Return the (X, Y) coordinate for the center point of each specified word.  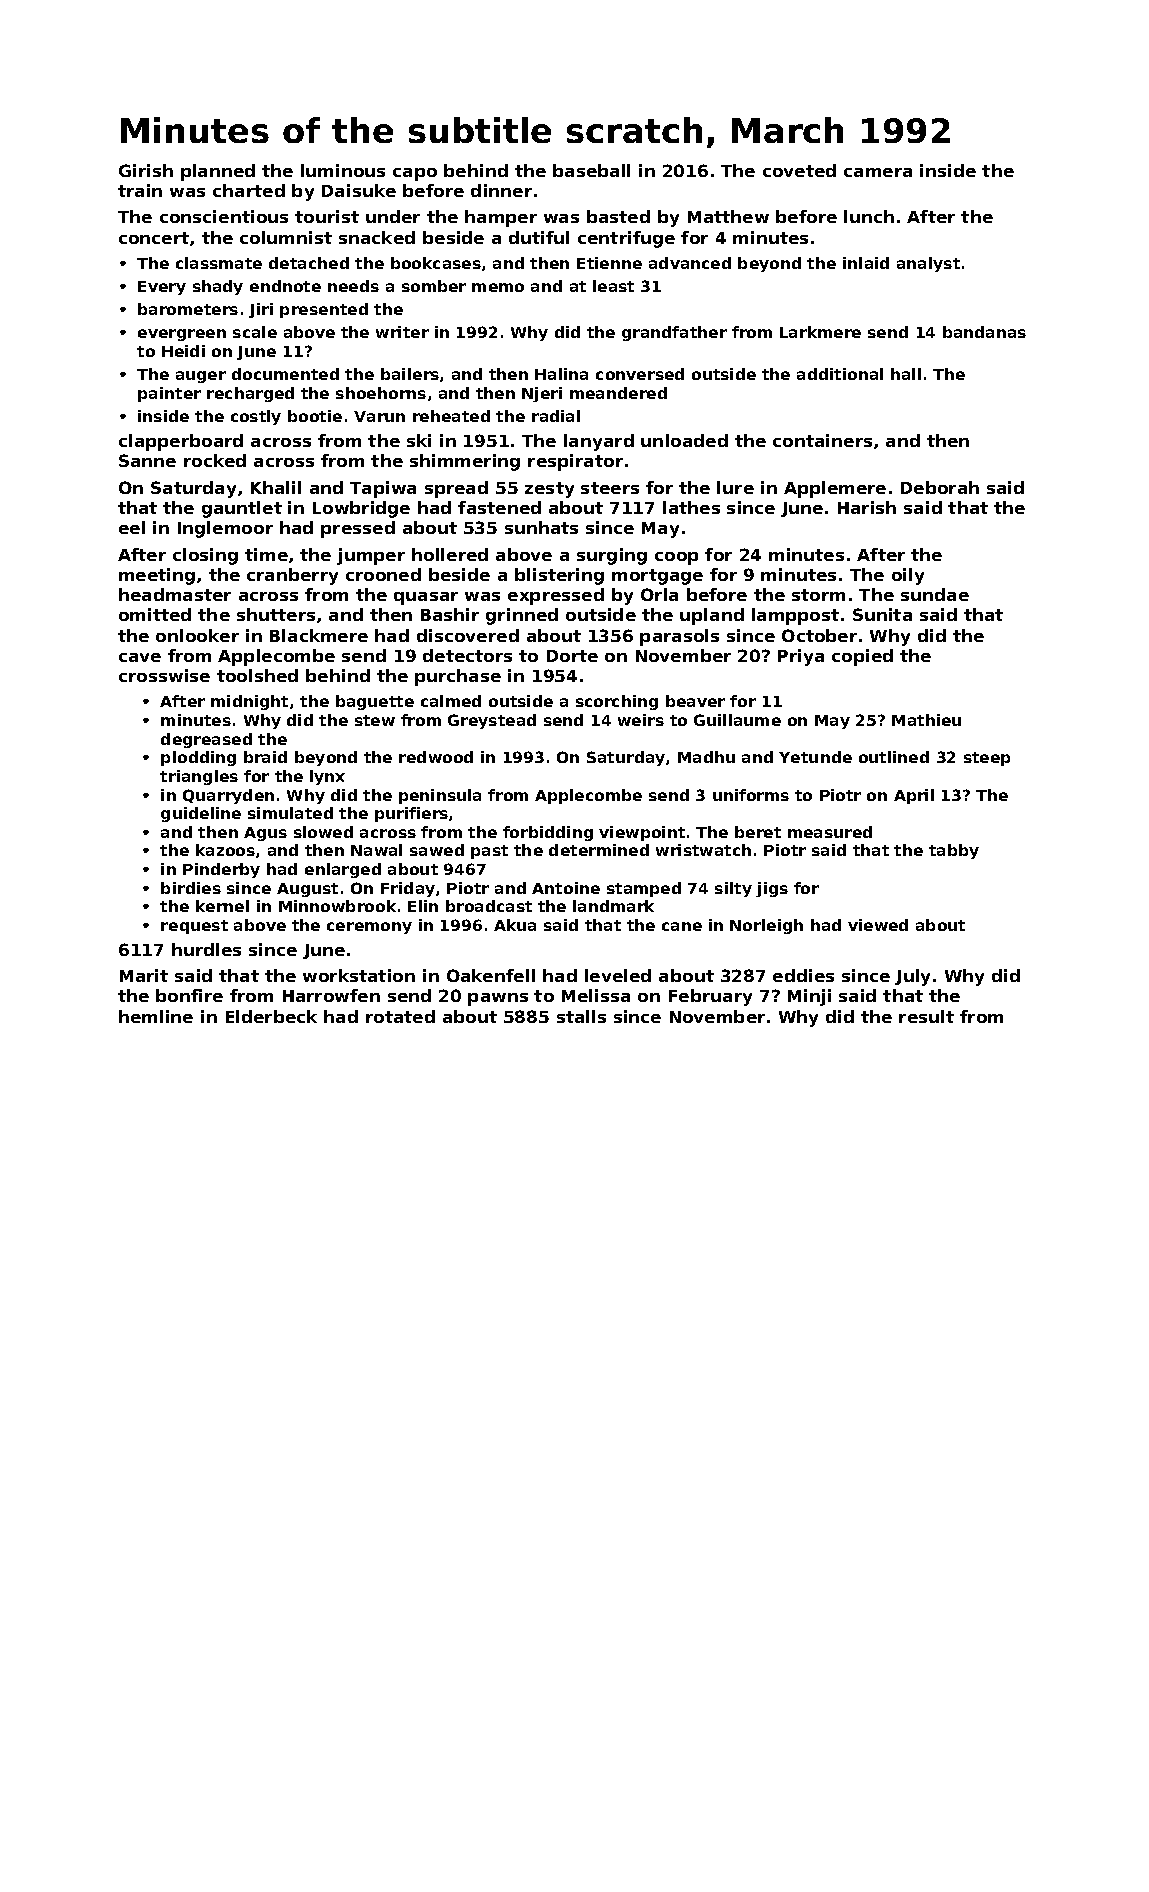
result (926, 1016)
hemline (156, 1016)
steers (610, 488)
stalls (581, 1016)
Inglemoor (225, 529)
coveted (799, 170)
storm (818, 595)
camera (878, 172)
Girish (146, 170)
